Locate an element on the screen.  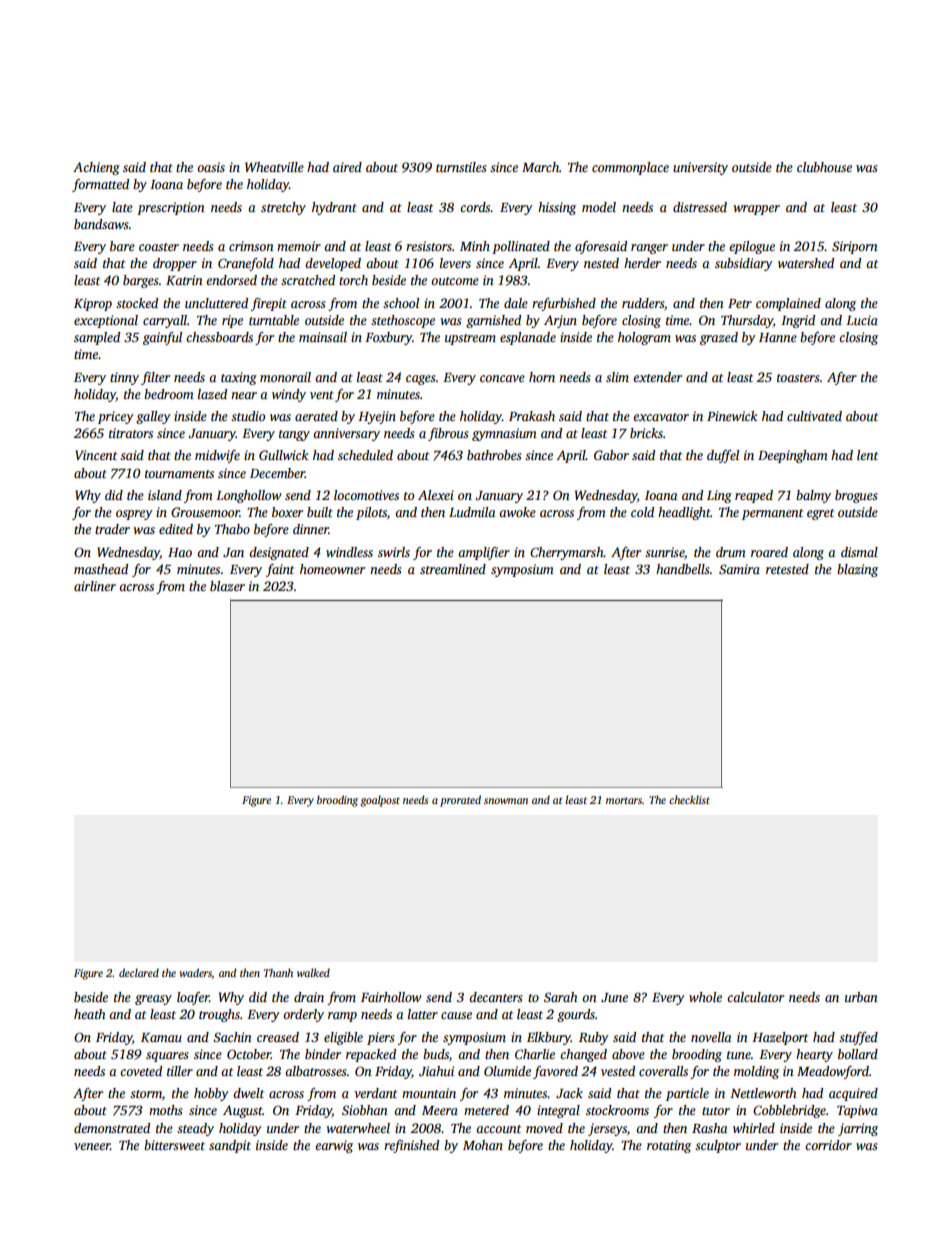
Foxbury is located at coordinates (388, 338).
